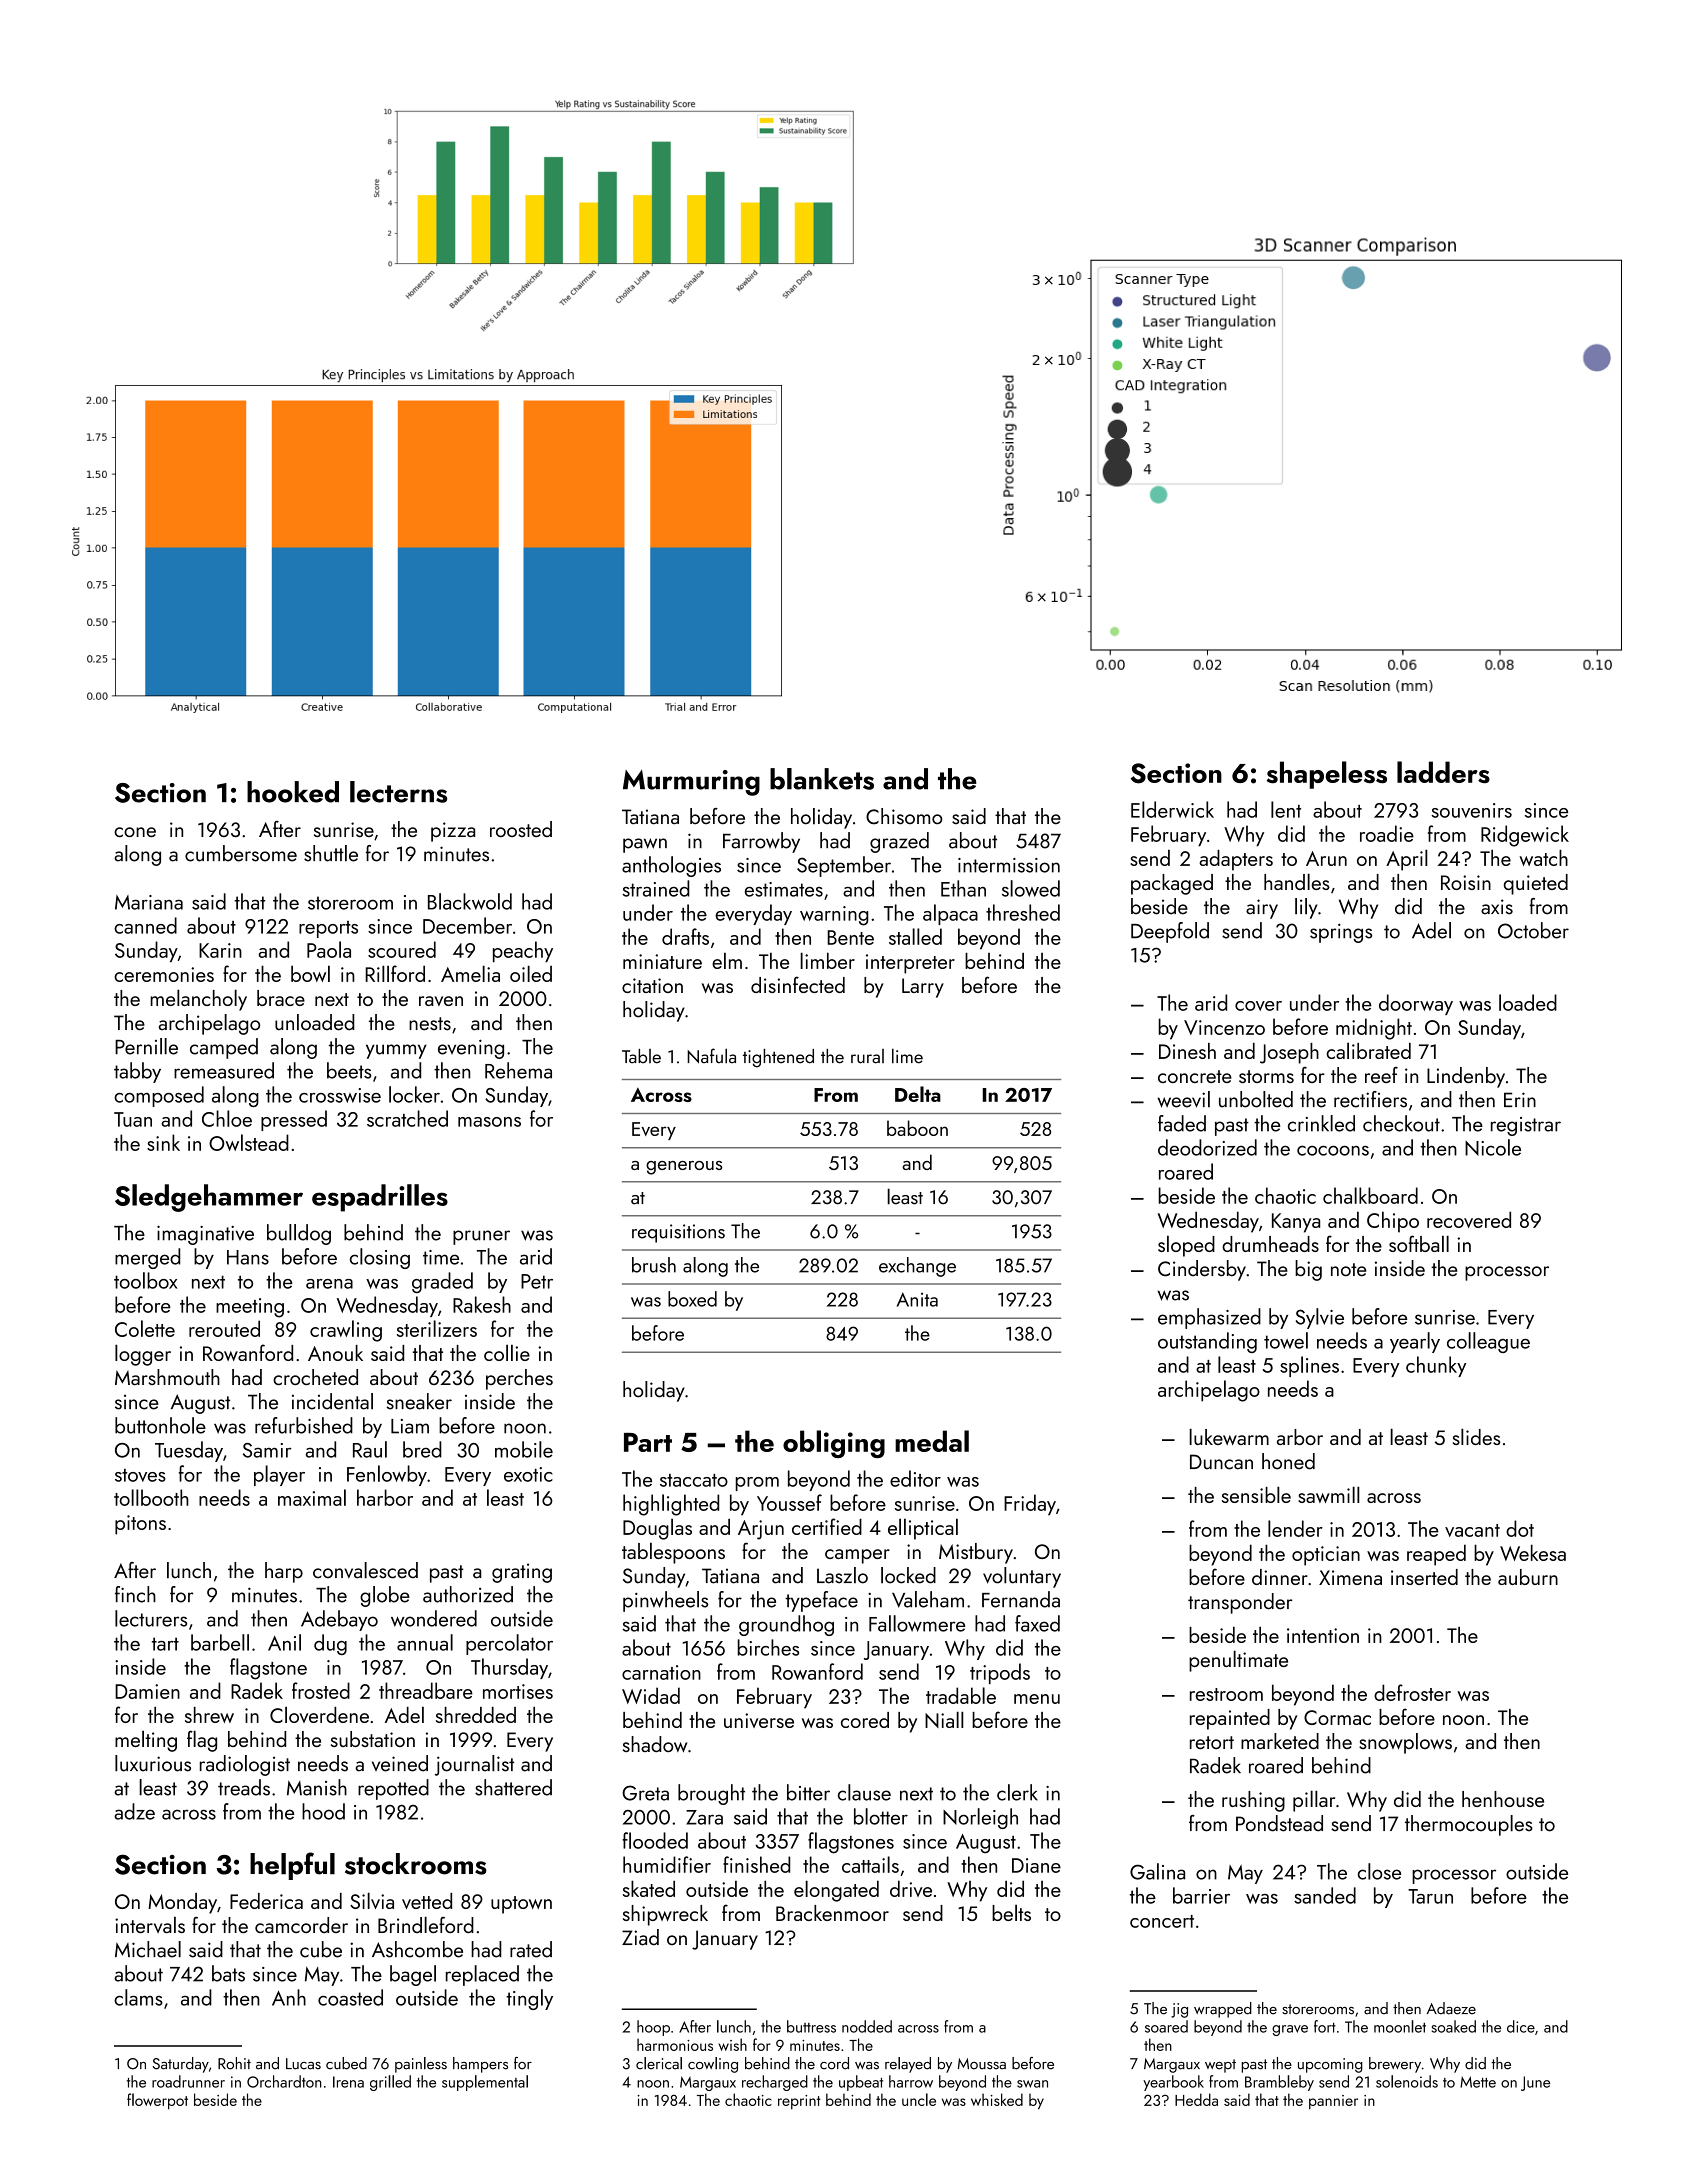  What do you see at coordinates (1443, 772) in the screenshot?
I see `ladders` at bounding box center [1443, 772].
